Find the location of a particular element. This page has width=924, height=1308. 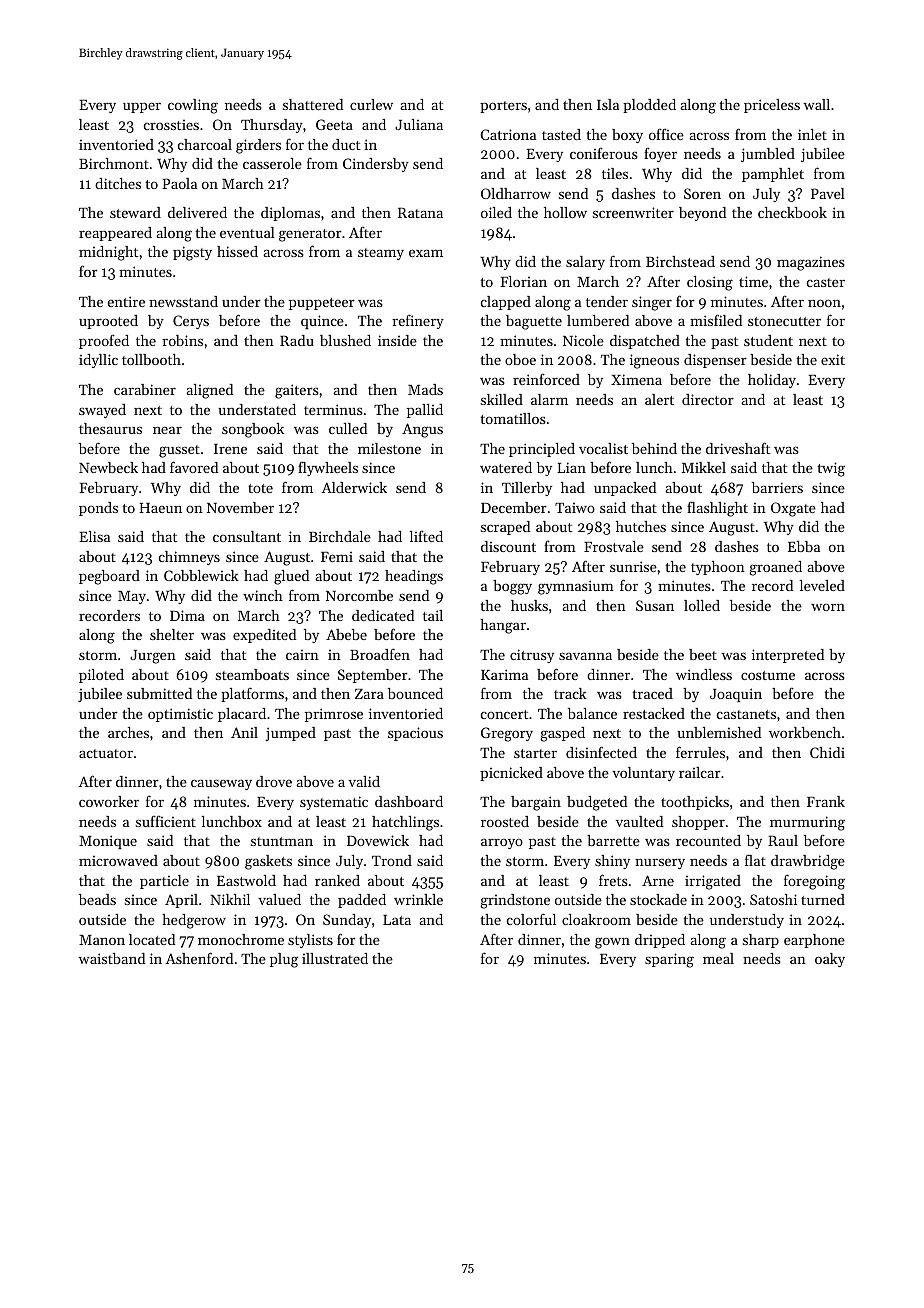

boggy is located at coordinates (512, 587).
